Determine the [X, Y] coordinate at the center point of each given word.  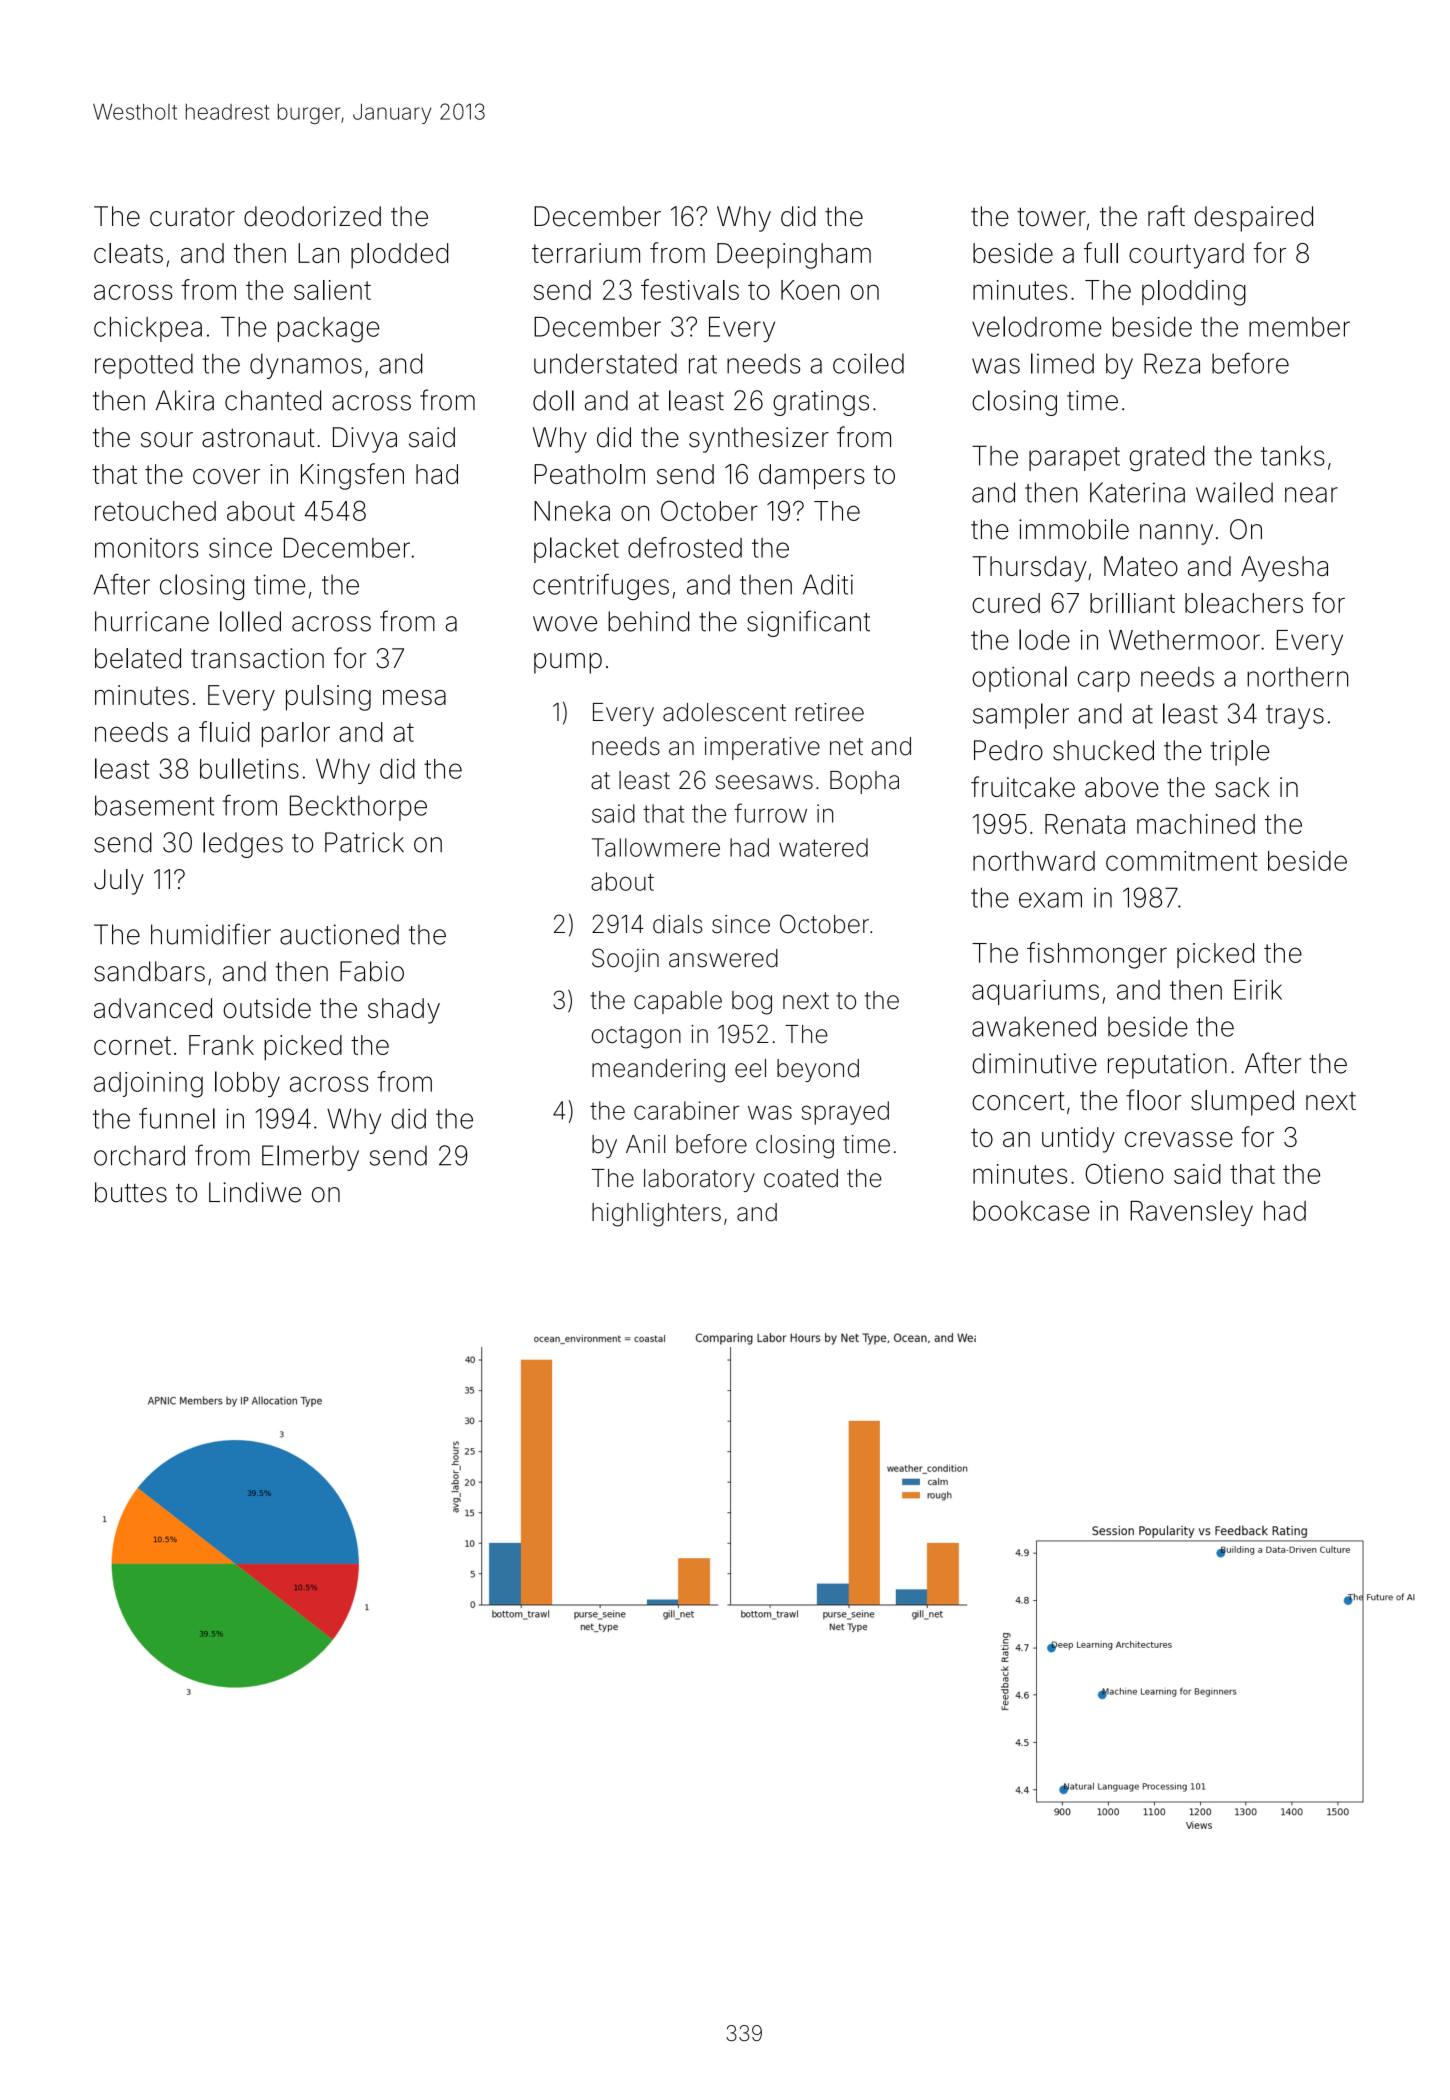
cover [226, 476]
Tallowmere [656, 847]
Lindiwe [255, 1192]
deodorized [312, 216]
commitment [1182, 861]
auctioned [339, 934]
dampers [812, 477]
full [1101, 252]
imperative [762, 748]
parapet [1074, 459]
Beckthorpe [358, 808]
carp [1104, 681]
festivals [690, 289]
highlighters [656, 1215]
